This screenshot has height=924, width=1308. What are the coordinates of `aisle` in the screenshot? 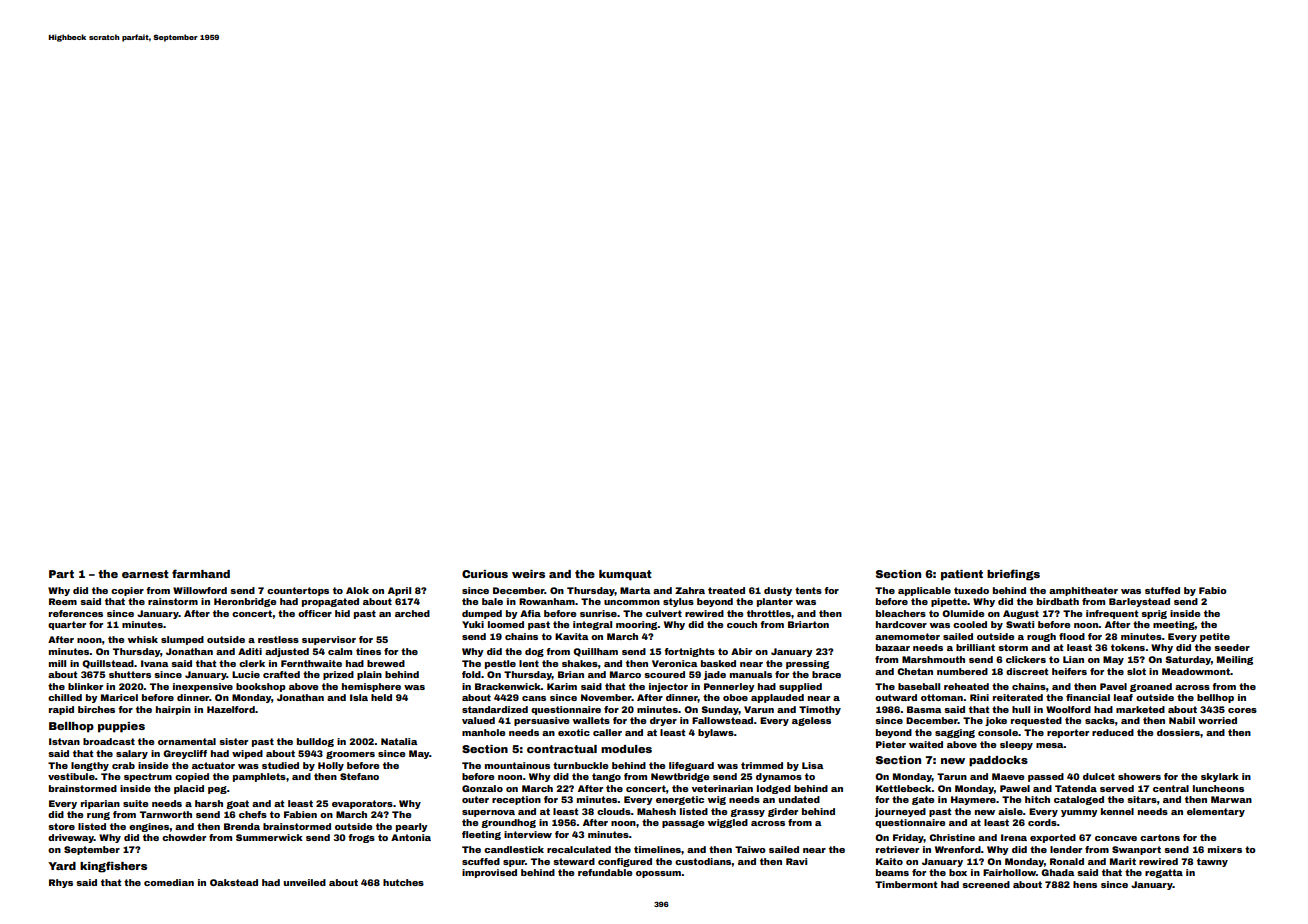 It's located at (1010, 811).
